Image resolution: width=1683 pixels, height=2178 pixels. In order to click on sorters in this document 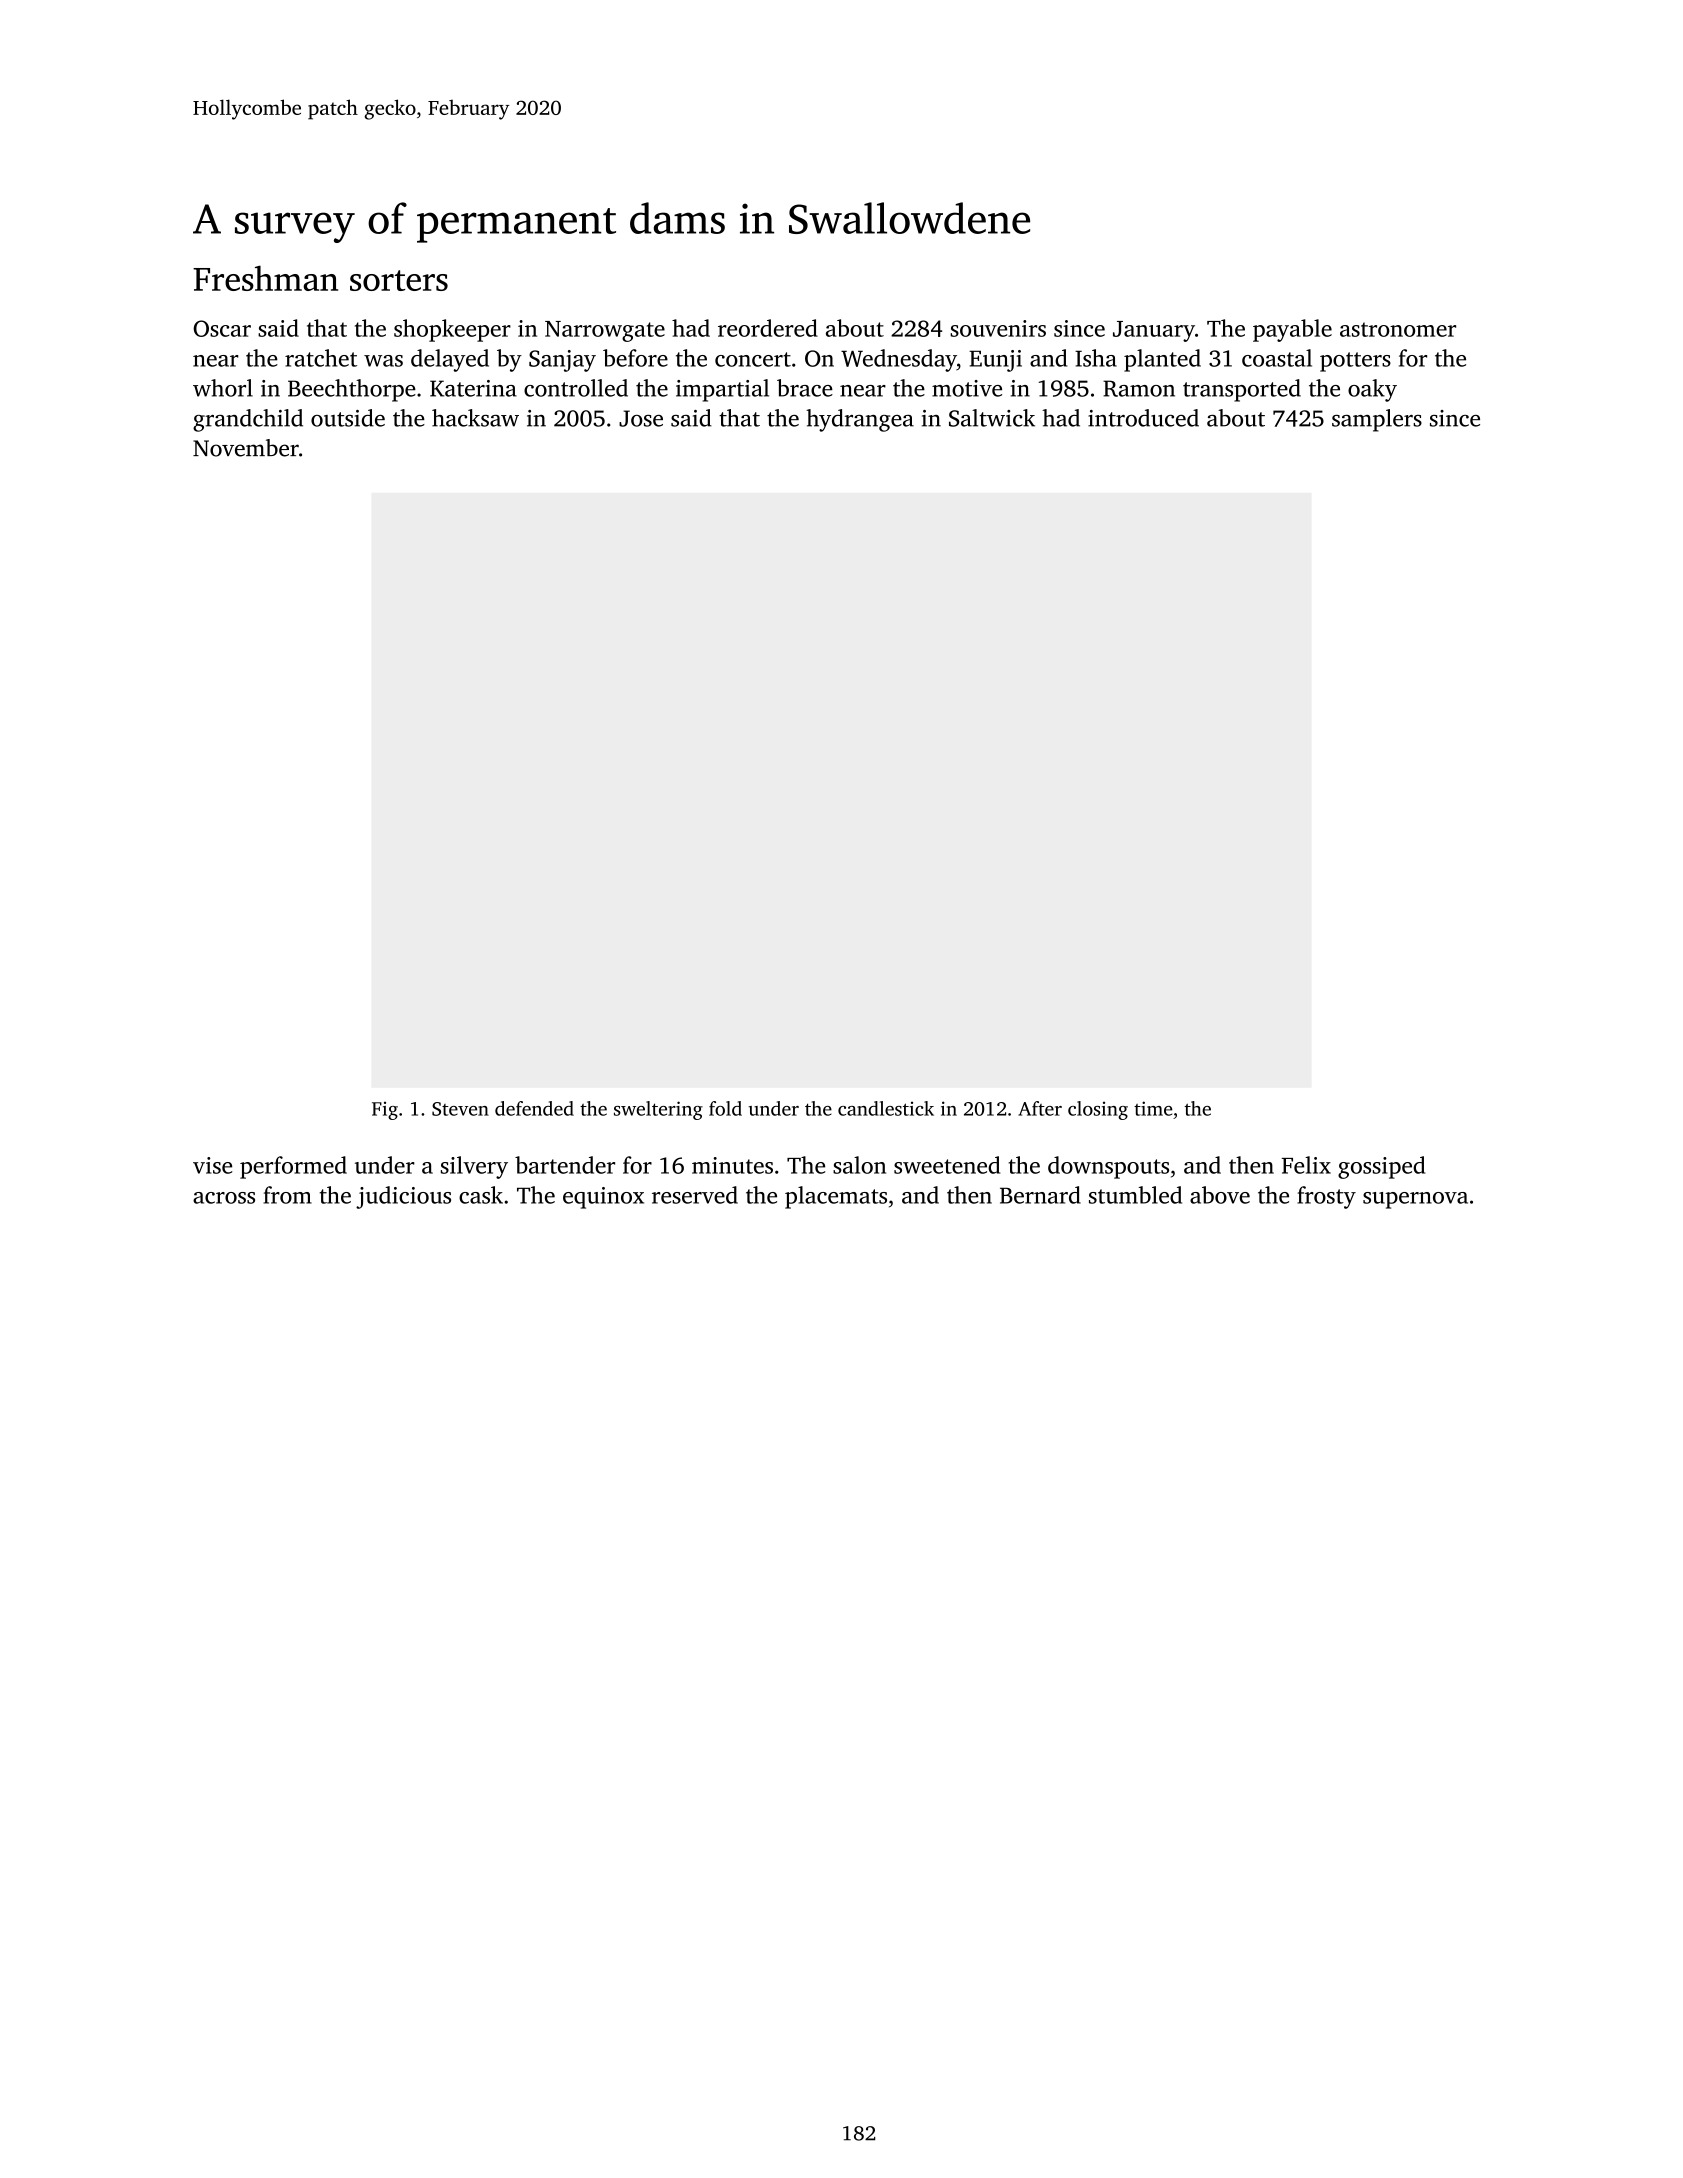, I will do `click(399, 280)`.
